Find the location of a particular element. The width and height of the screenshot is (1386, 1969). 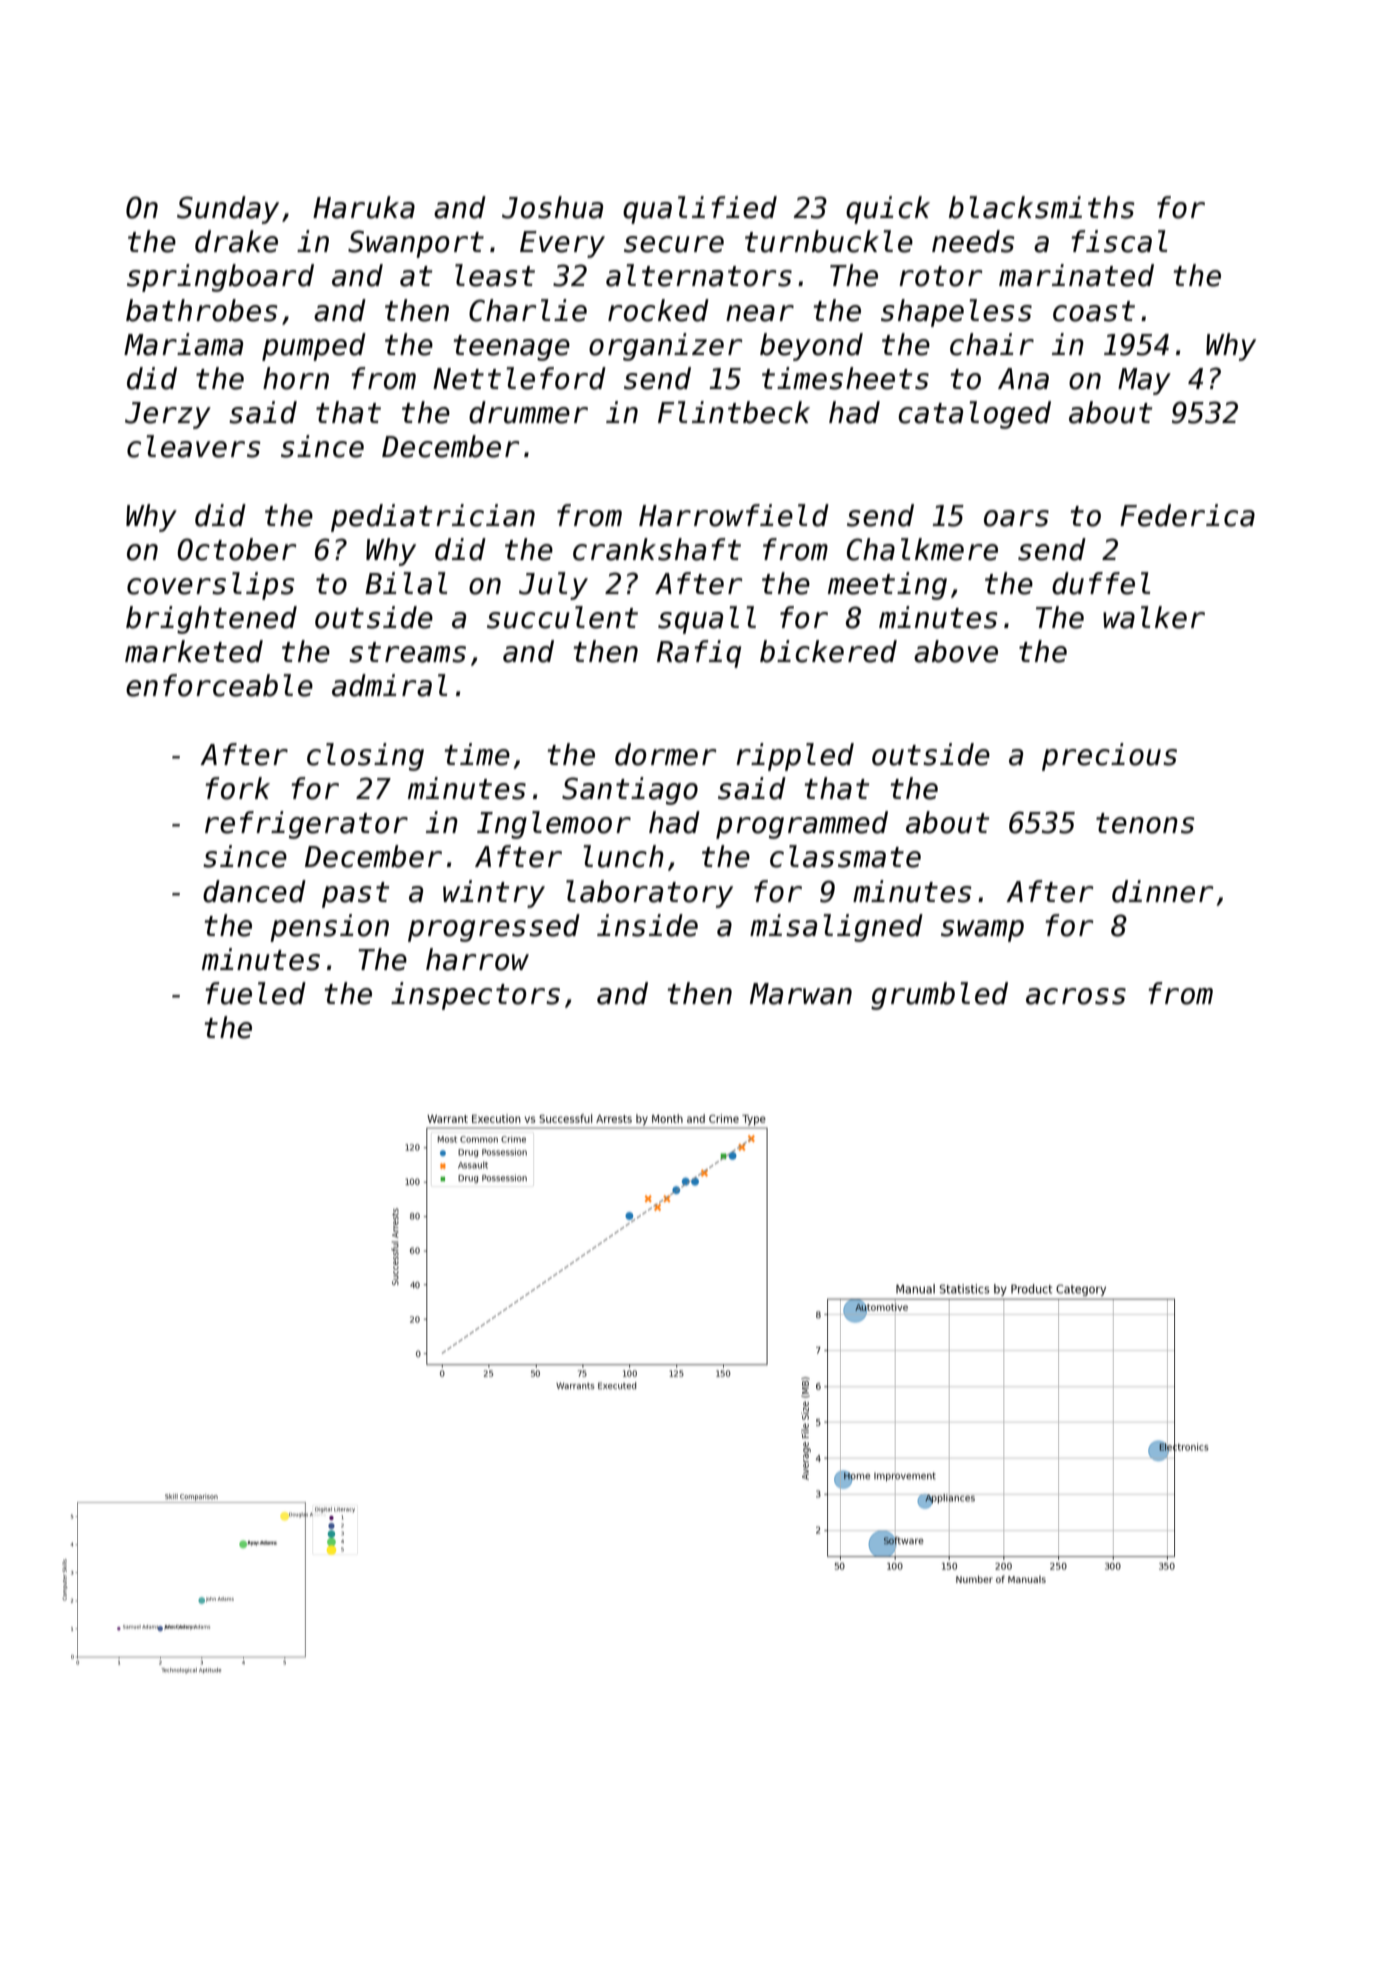

Bilal is located at coordinates (406, 583).
